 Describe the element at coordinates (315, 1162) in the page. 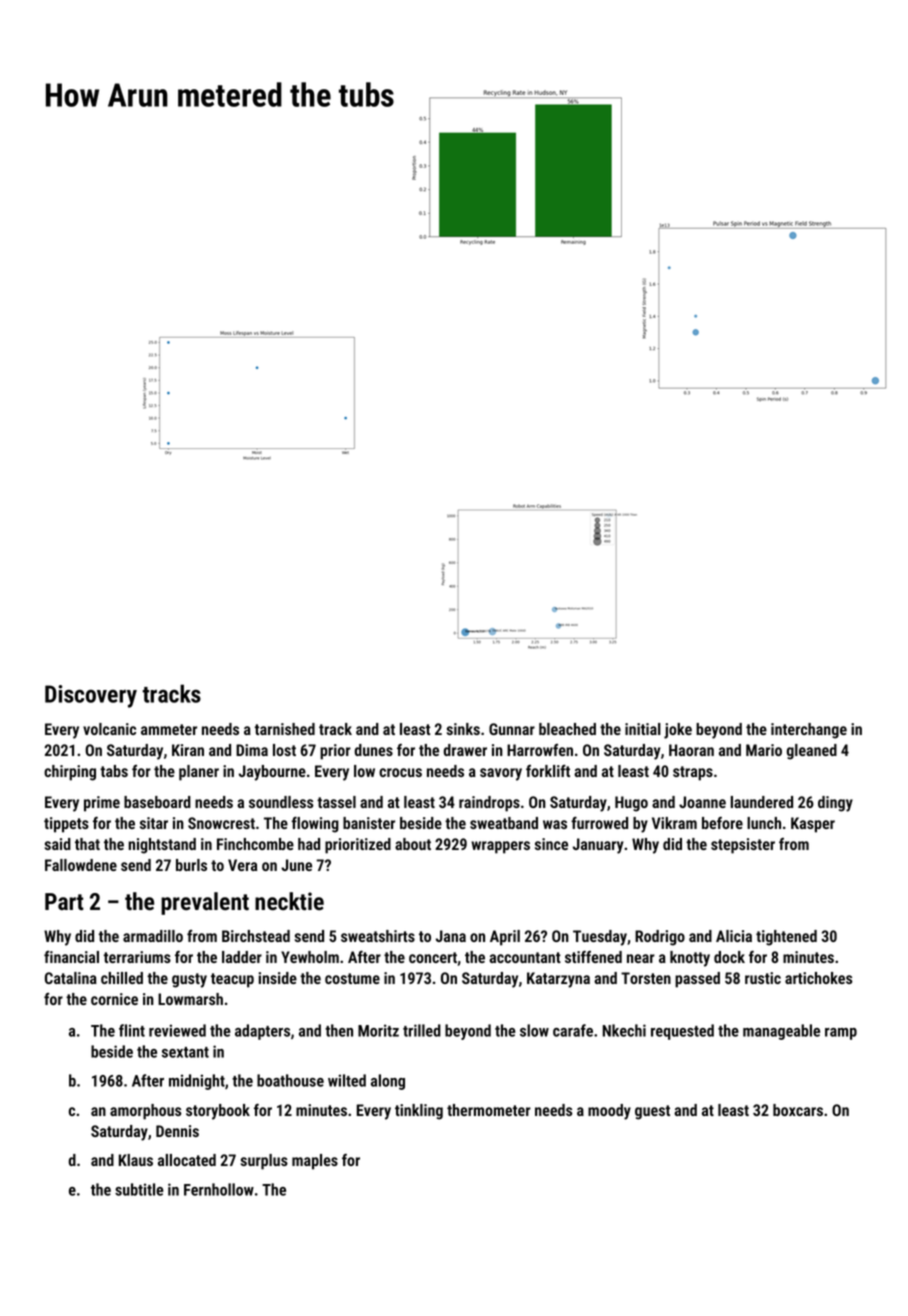

I see `maples` at that location.
